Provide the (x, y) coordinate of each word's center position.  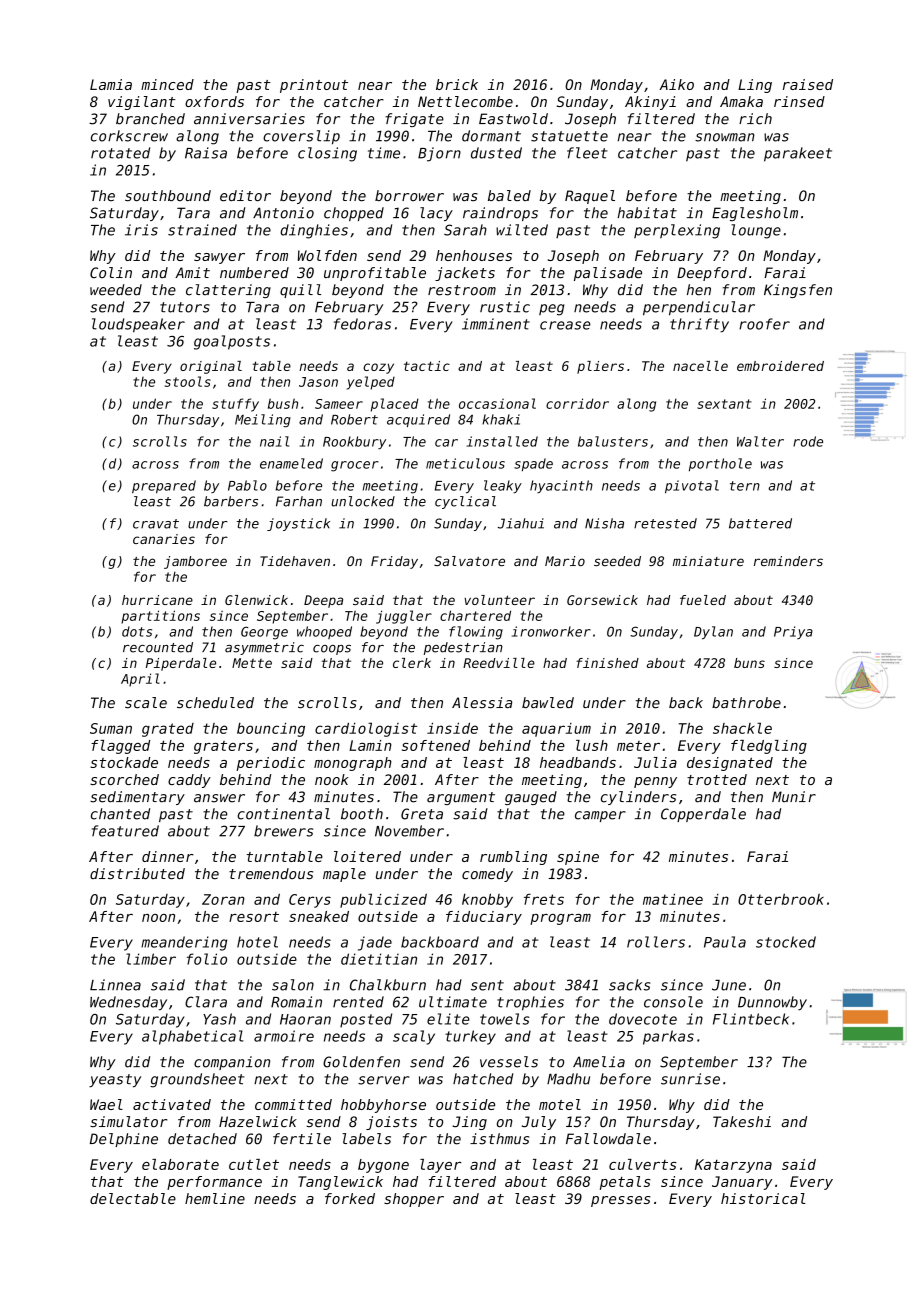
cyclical (465, 502)
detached (202, 1139)
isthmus (499, 1139)
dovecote (643, 1019)
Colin (111, 272)
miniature (708, 561)
